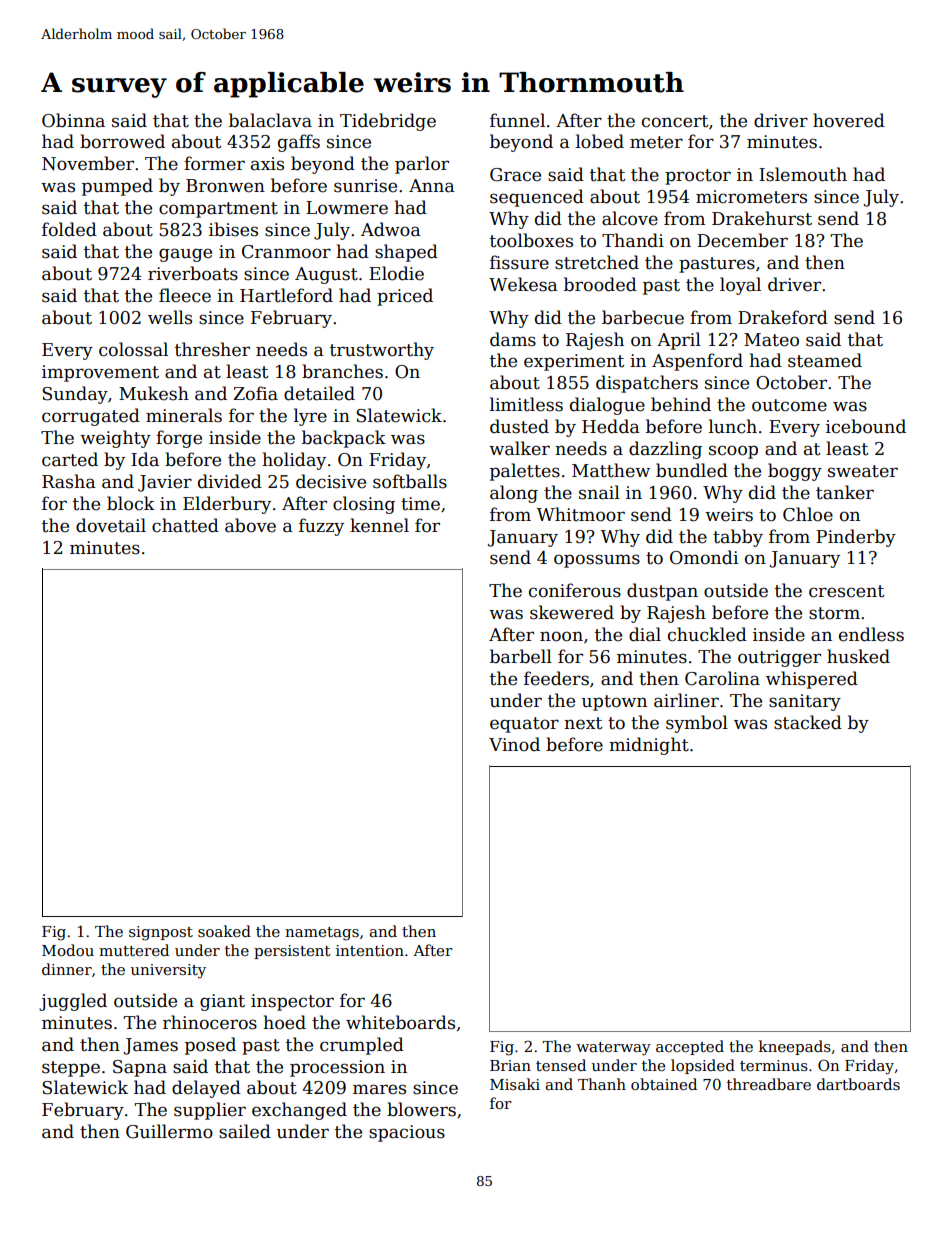  What do you see at coordinates (834, 613) in the screenshot?
I see `storm` at bounding box center [834, 613].
